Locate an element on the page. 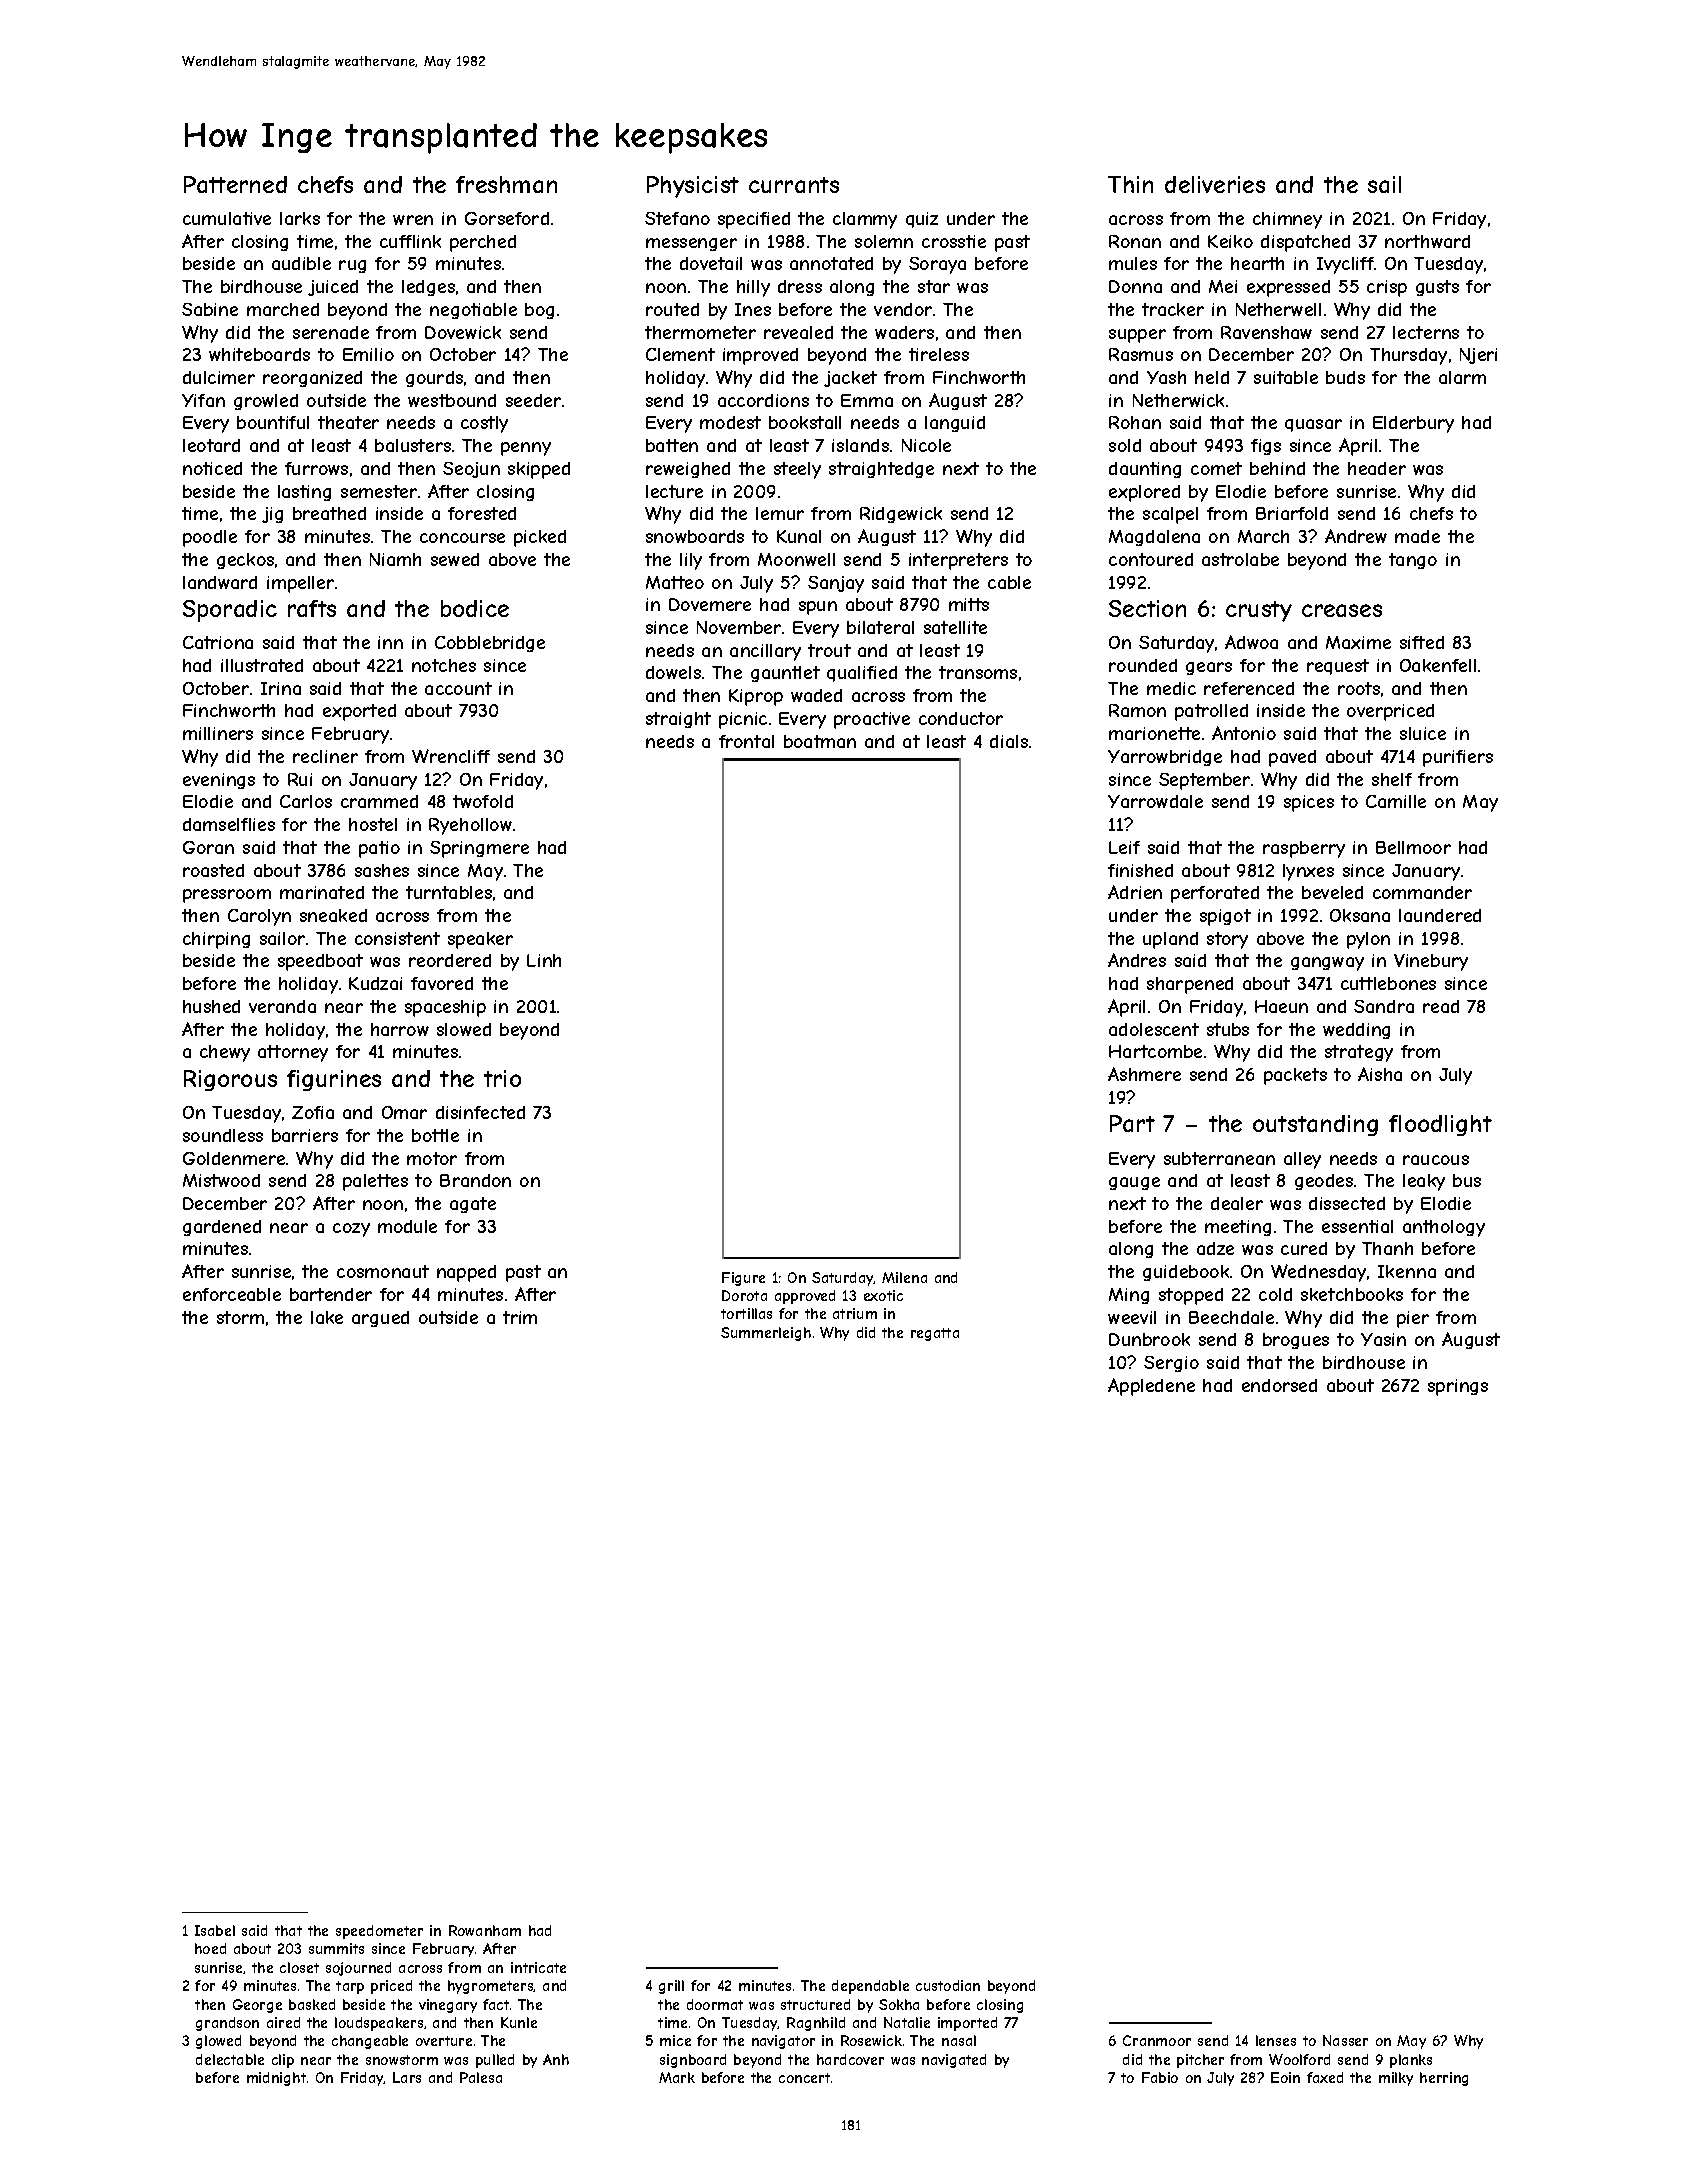  Andrew is located at coordinates (1356, 536).
